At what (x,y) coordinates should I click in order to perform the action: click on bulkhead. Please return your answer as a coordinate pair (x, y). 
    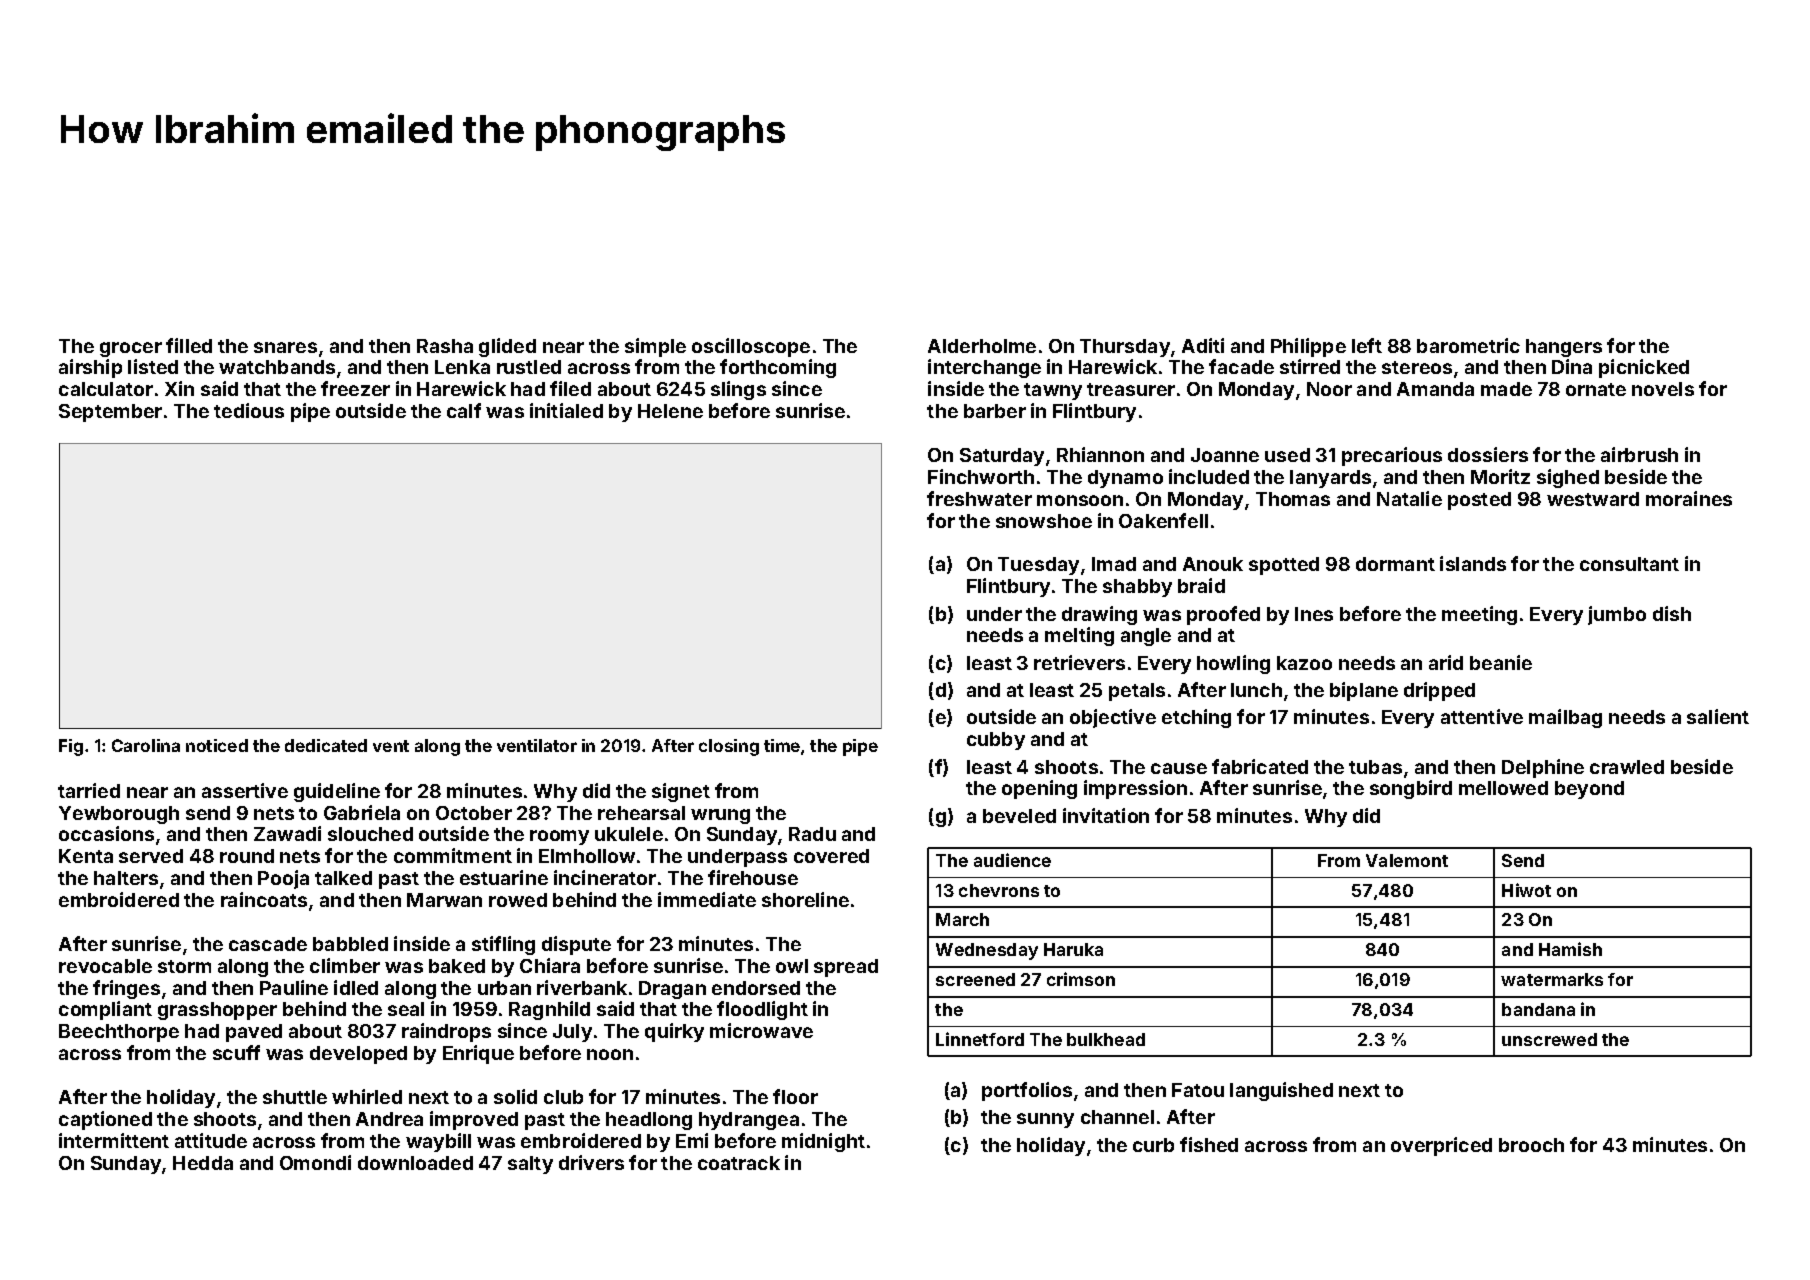
    Looking at the image, I should click on (1106, 1039).
